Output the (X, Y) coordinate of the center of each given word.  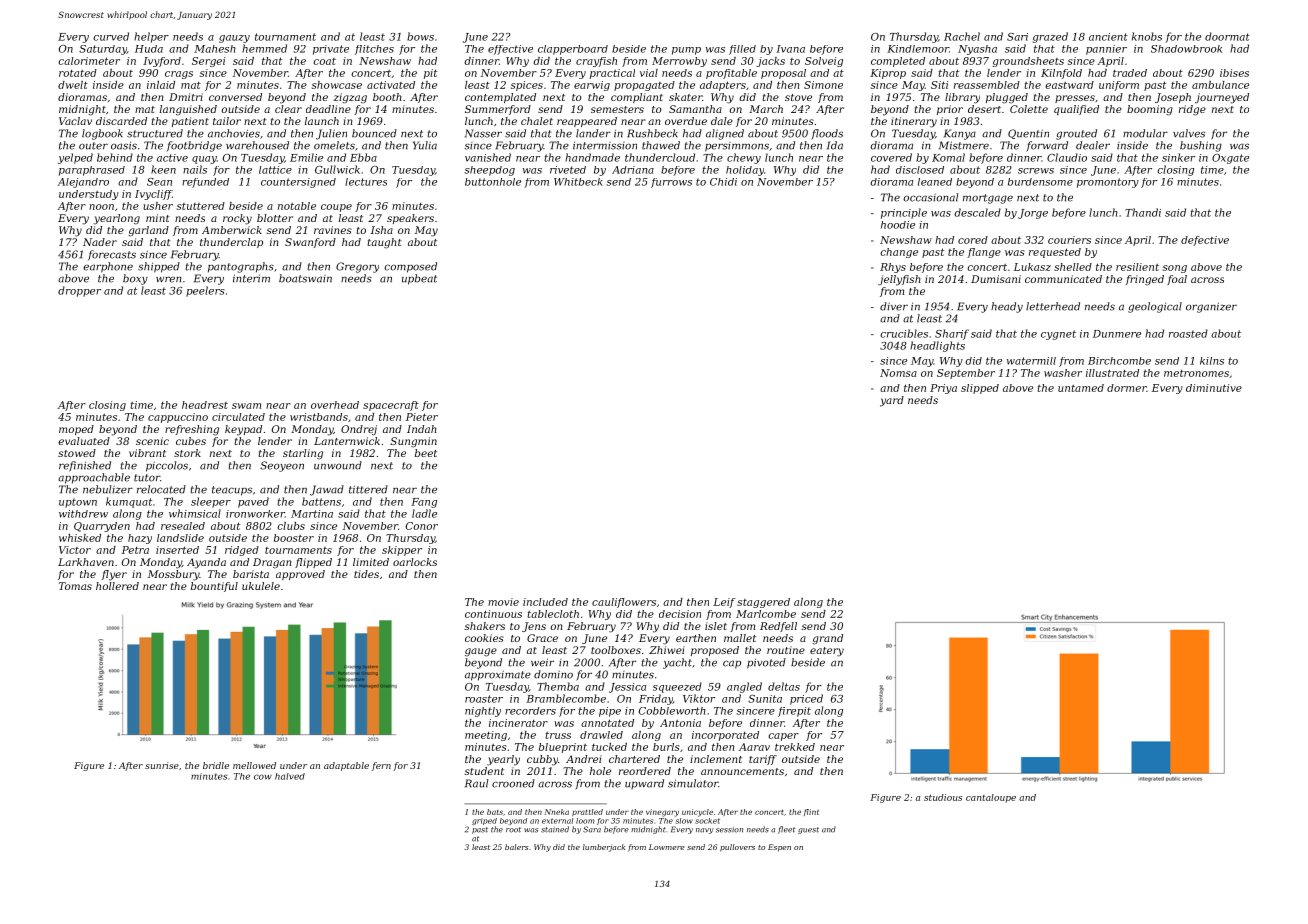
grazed (1050, 37)
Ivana (790, 49)
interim (251, 278)
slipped (980, 389)
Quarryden (102, 527)
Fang (424, 503)
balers (517, 847)
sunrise (162, 765)
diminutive (1214, 388)
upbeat (419, 279)
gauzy (234, 39)
